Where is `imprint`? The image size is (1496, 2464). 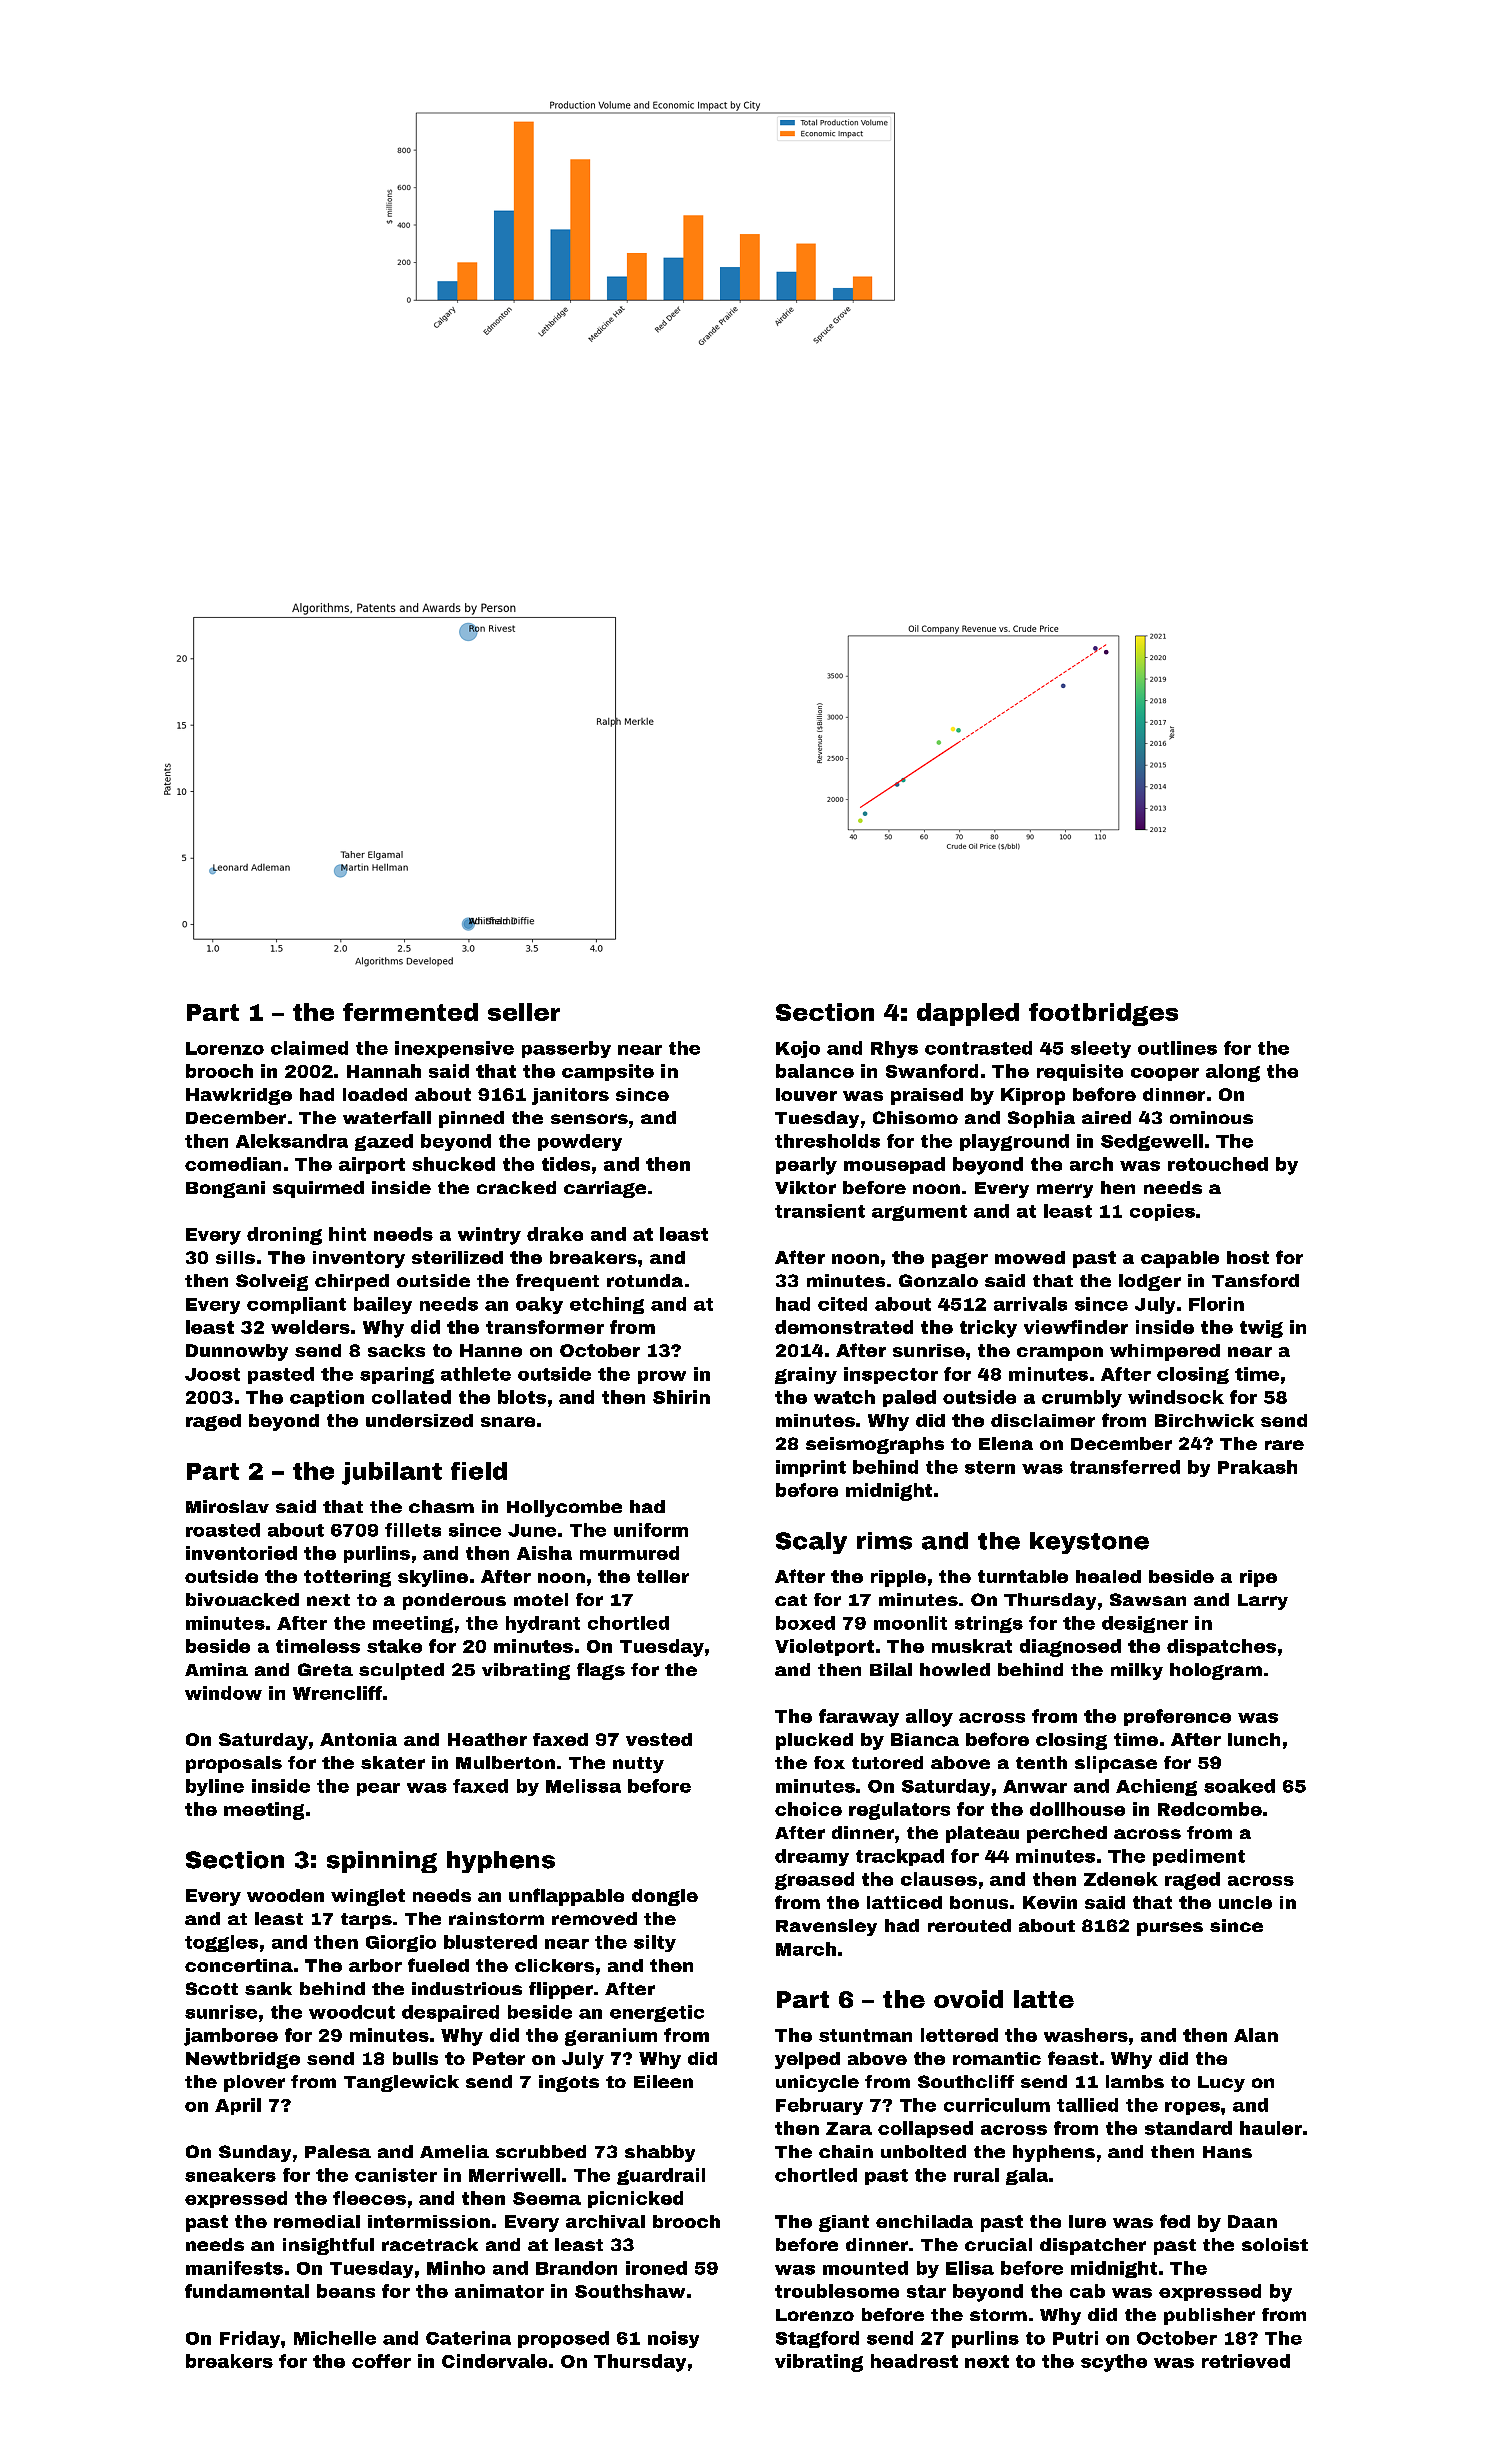 imprint is located at coordinates (811, 1468).
